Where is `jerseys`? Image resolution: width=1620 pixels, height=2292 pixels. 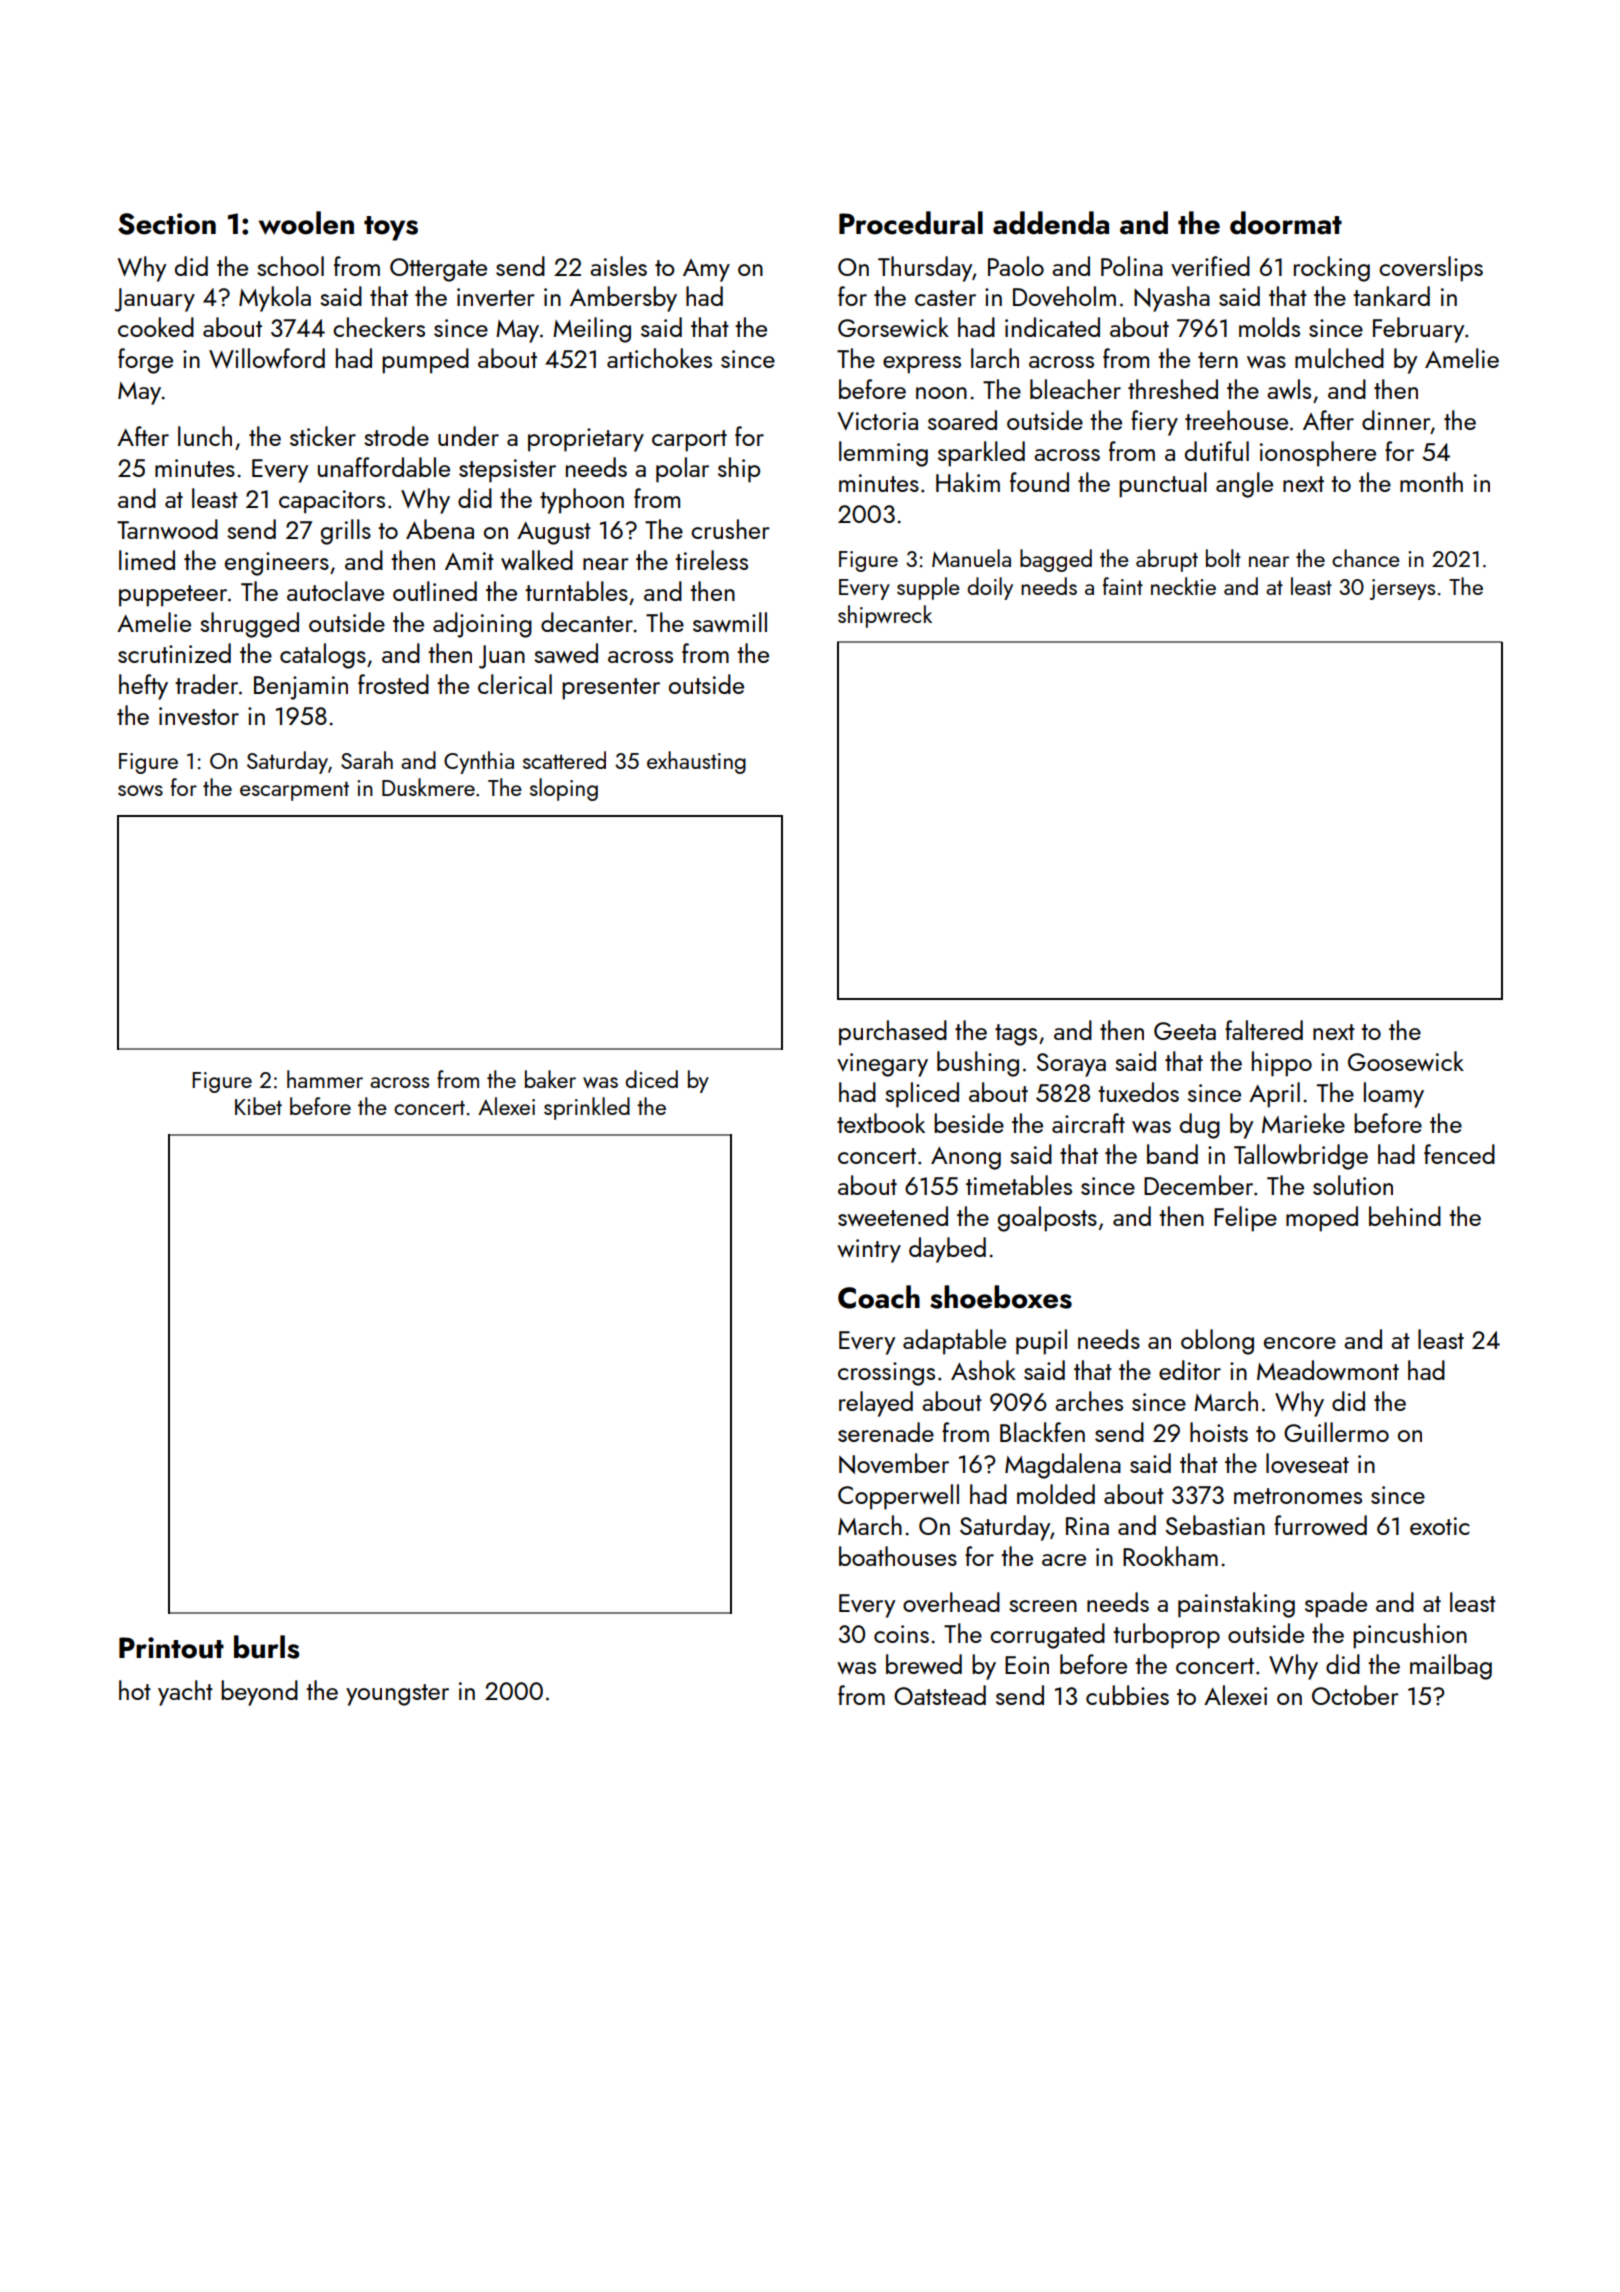 jerseys is located at coordinates (1402, 589).
